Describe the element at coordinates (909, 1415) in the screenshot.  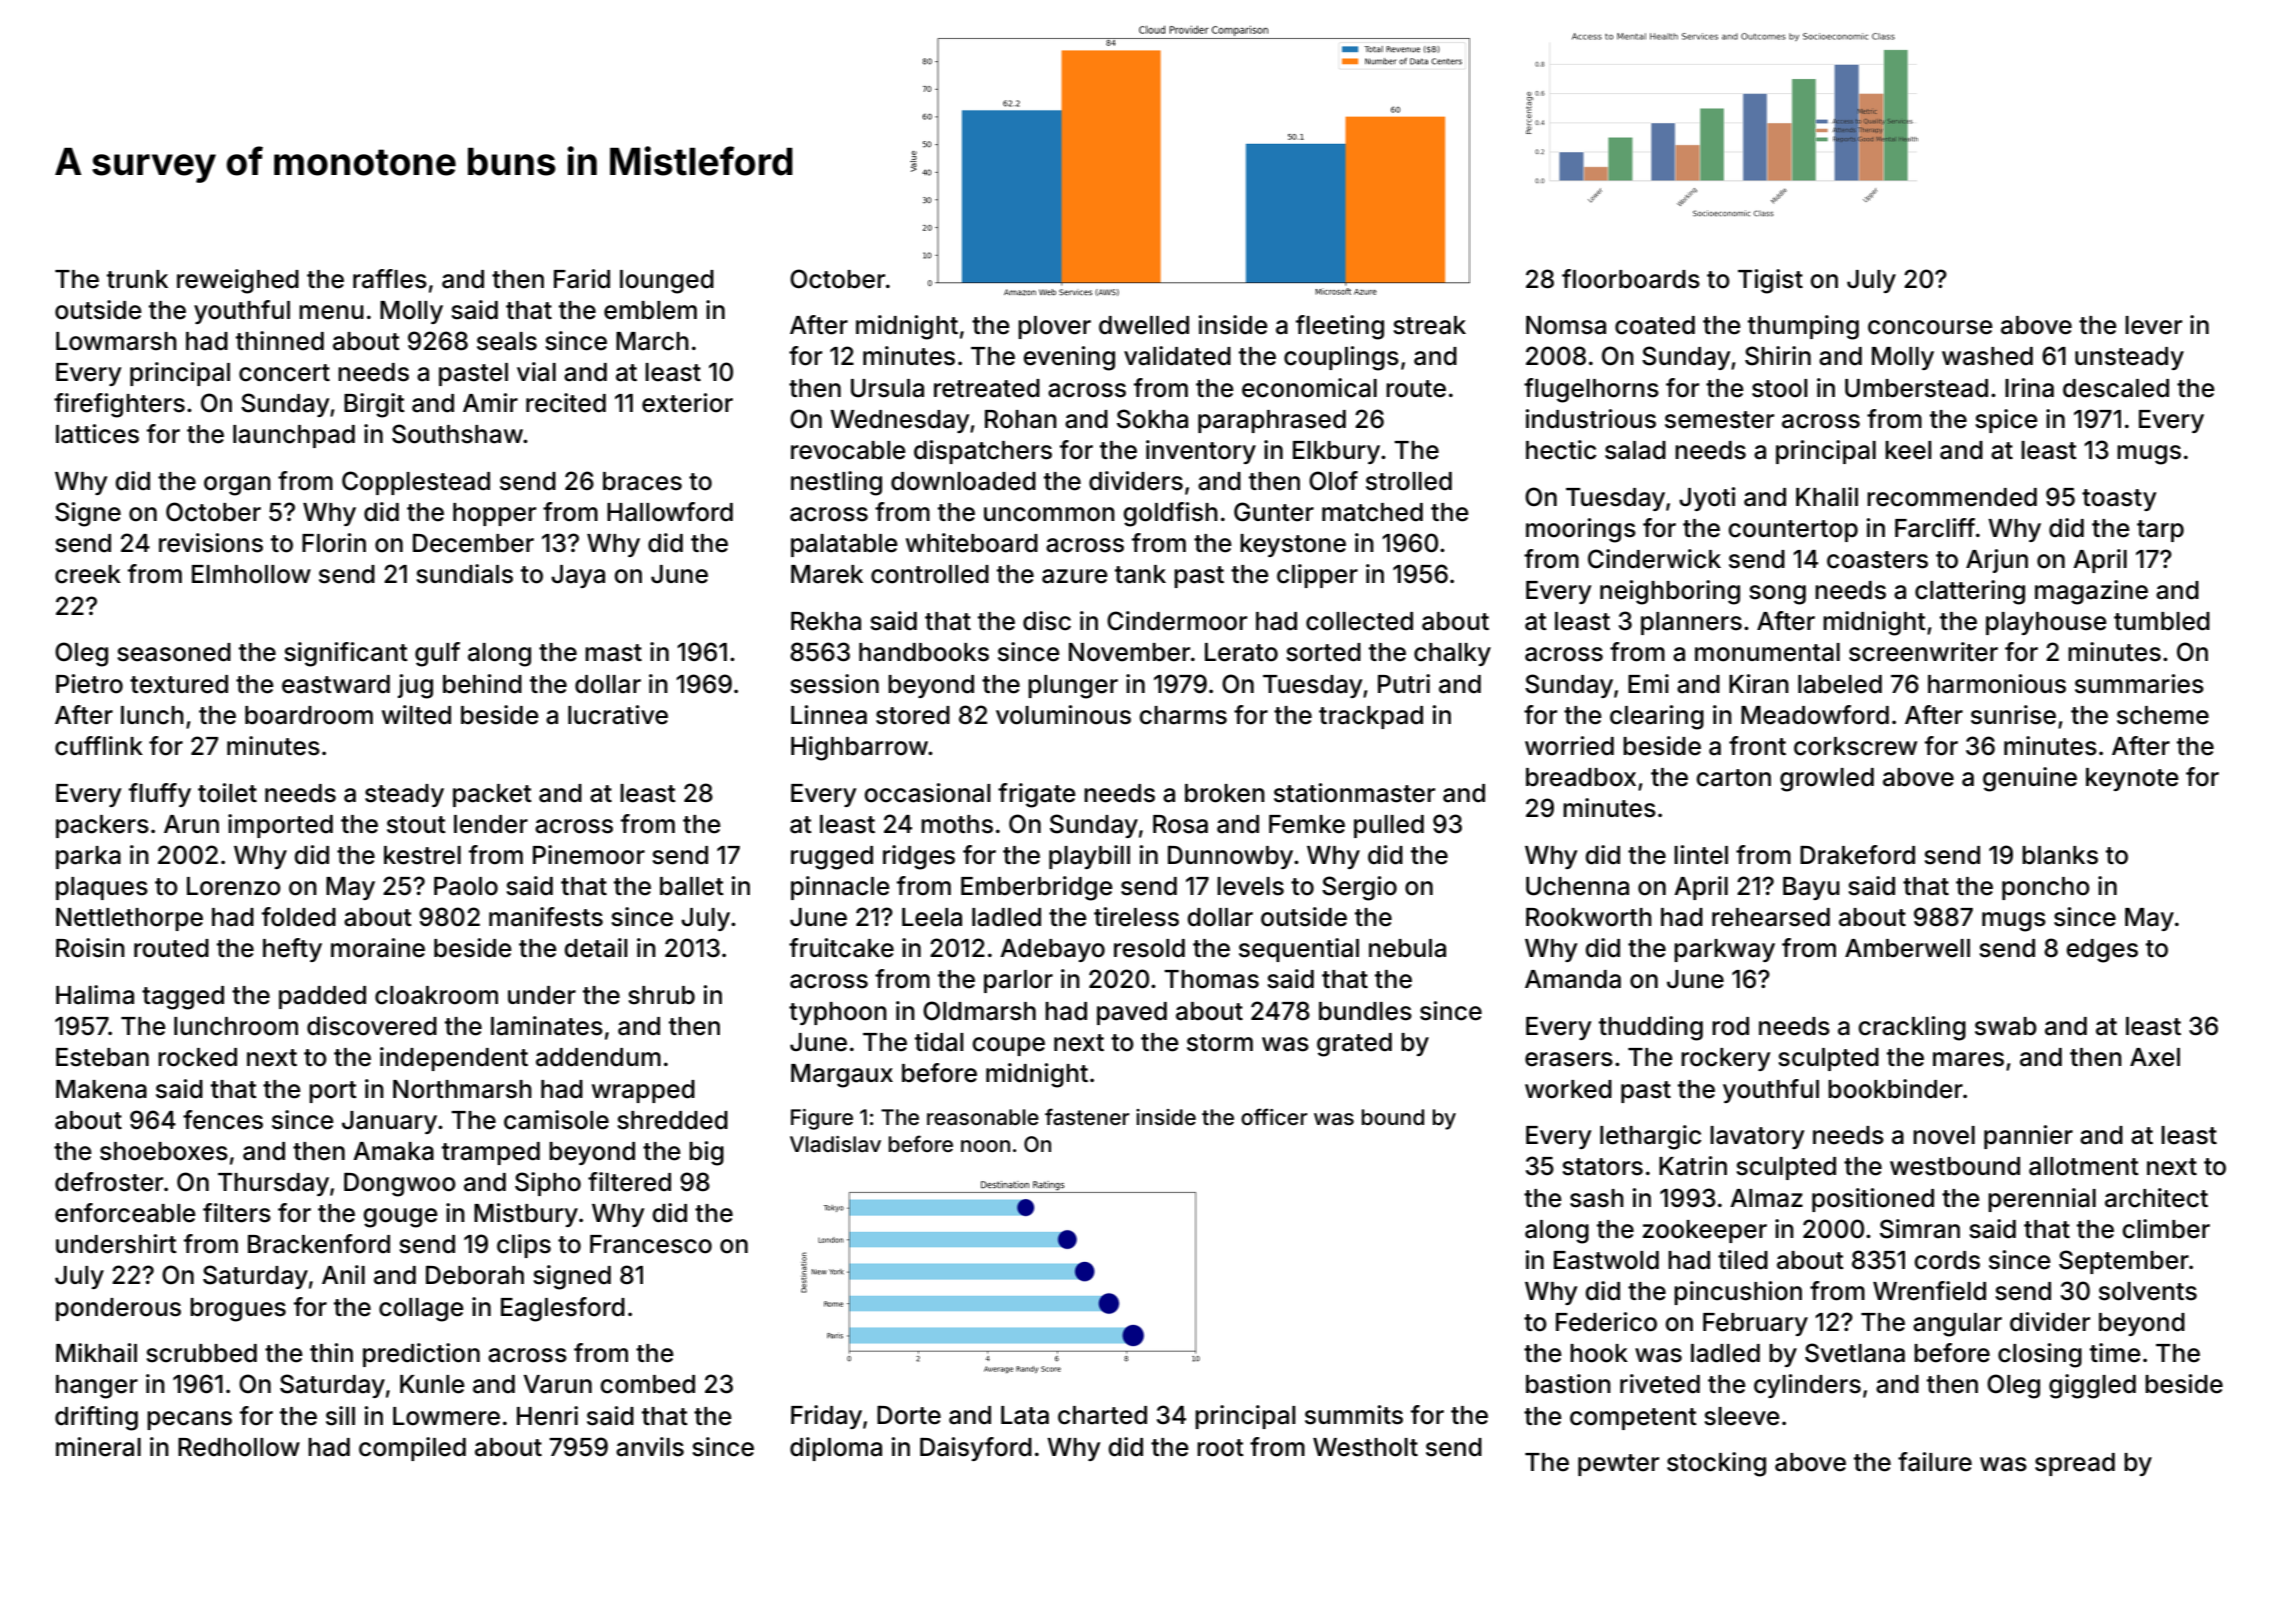
I see `Dorte` at that location.
